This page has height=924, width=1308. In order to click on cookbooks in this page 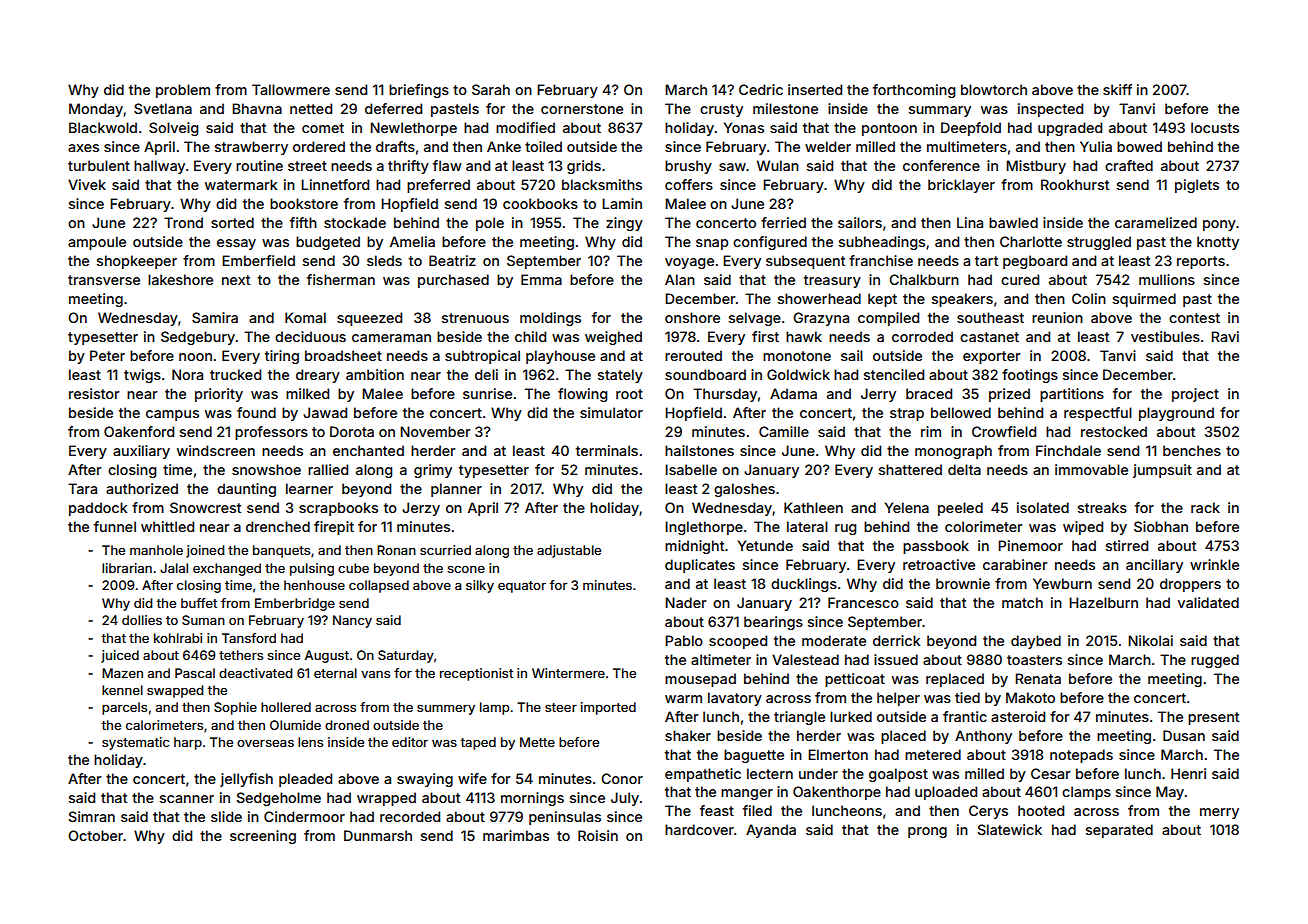, I will do `click(540, 203)`.
